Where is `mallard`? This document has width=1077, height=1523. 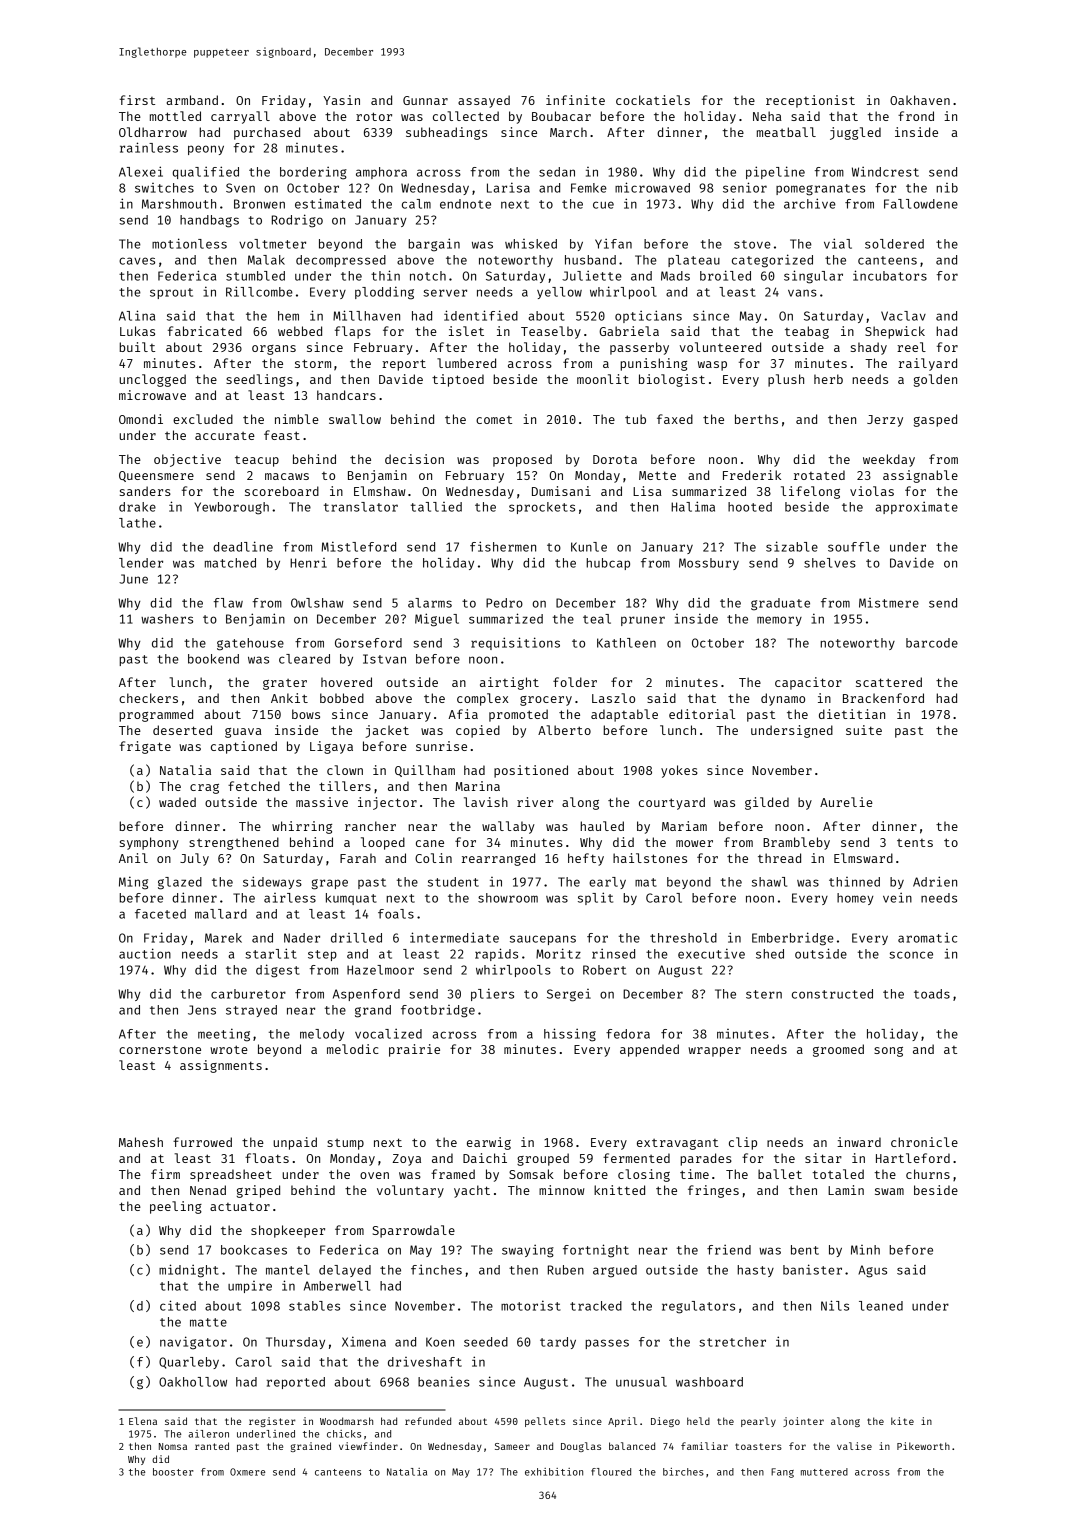
mallard is located at coordinates (221, 914).
